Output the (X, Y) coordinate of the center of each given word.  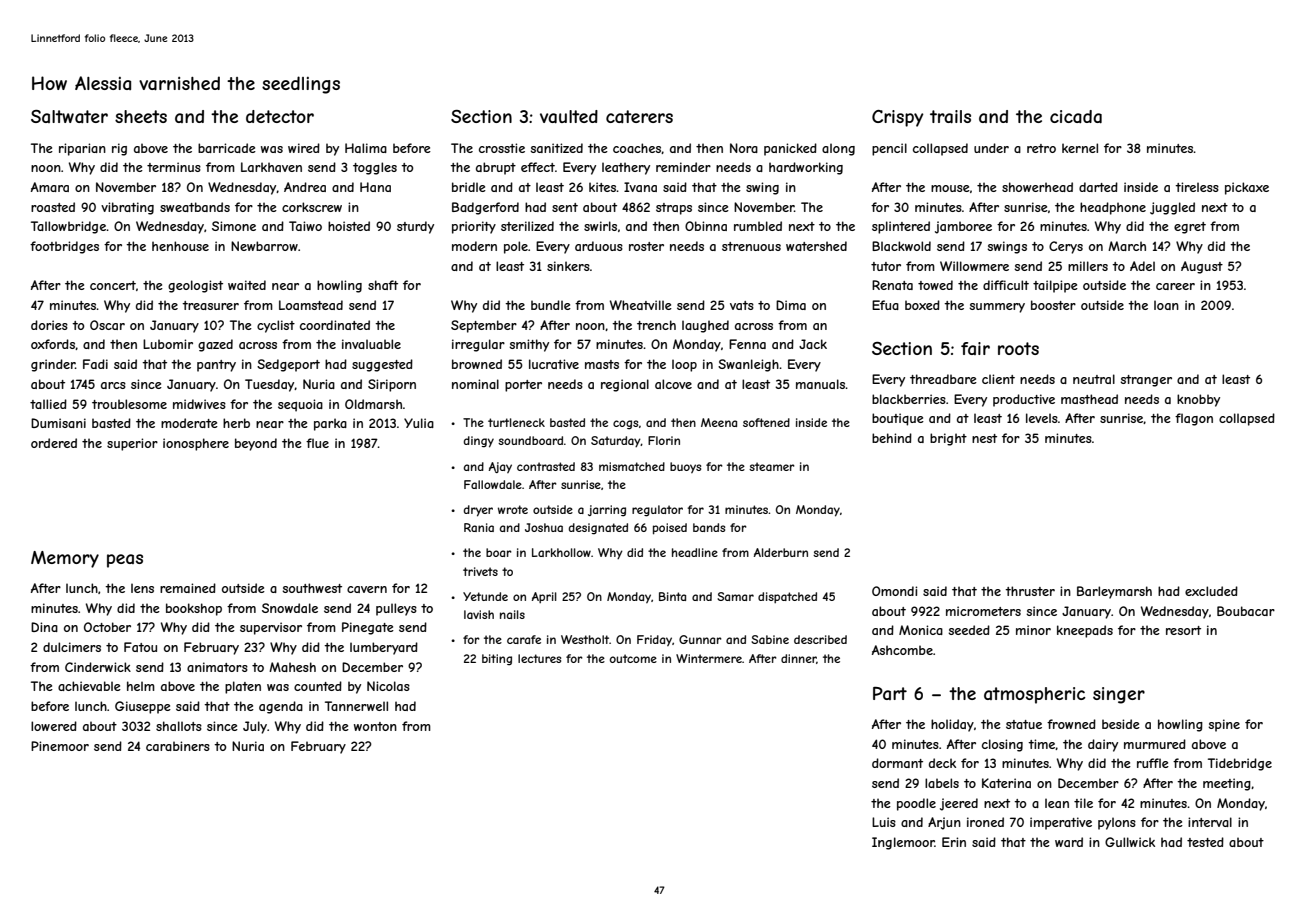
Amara (50, 187)
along (838, 149)
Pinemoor (60, 746)
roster (646, 246)
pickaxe (1247, 188)
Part (890, 693)
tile (1083, 803)
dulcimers (72, 647)
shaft (383, 285)
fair (975, 348)
